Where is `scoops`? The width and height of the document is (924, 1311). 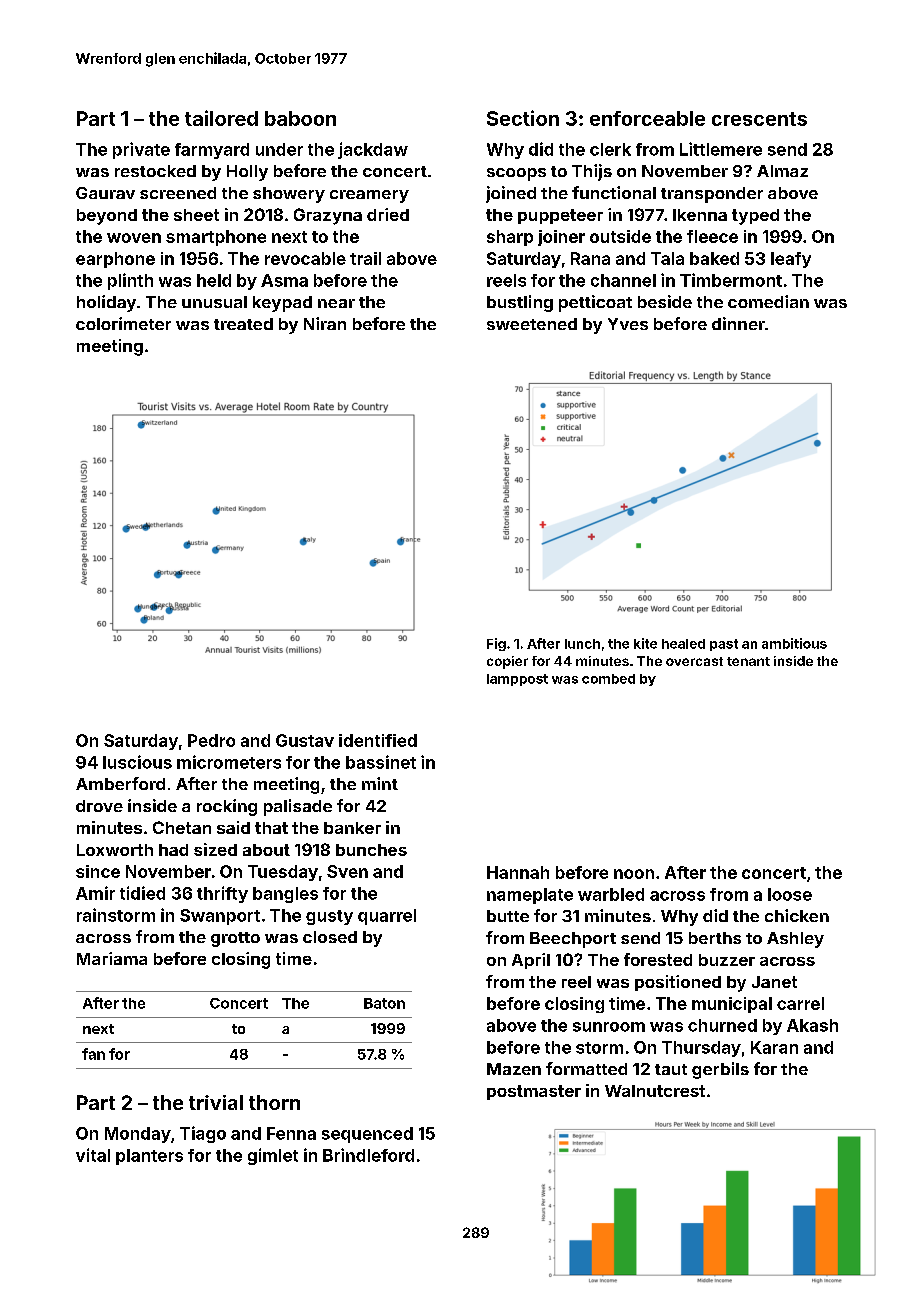 scoops is located at coordinates (516, 174).
